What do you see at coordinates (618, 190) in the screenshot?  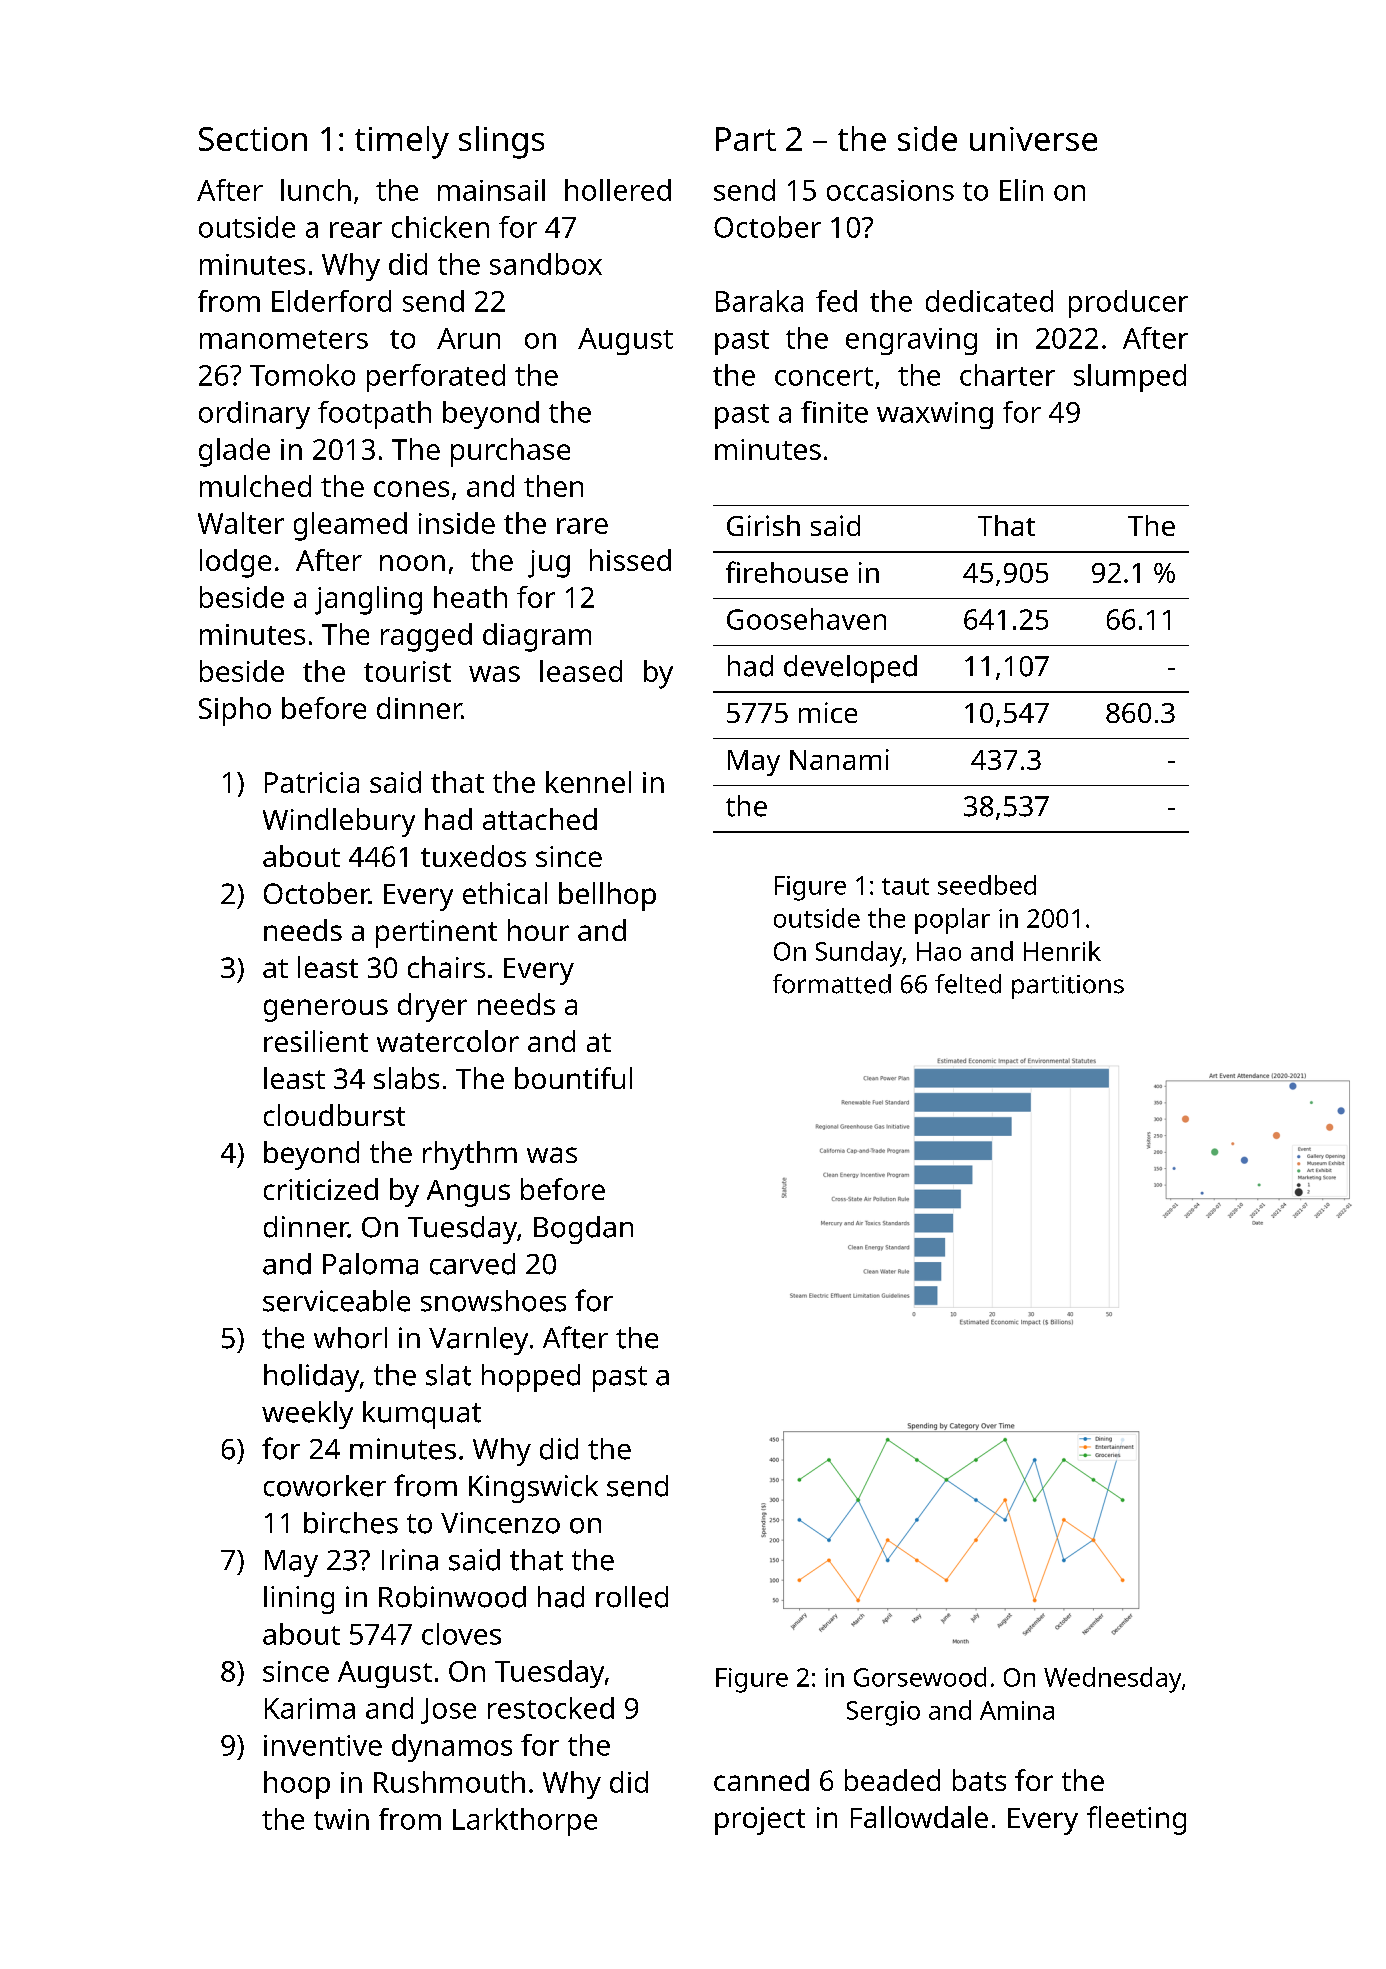 I see `hollered` at bounding box center [618, 190].
